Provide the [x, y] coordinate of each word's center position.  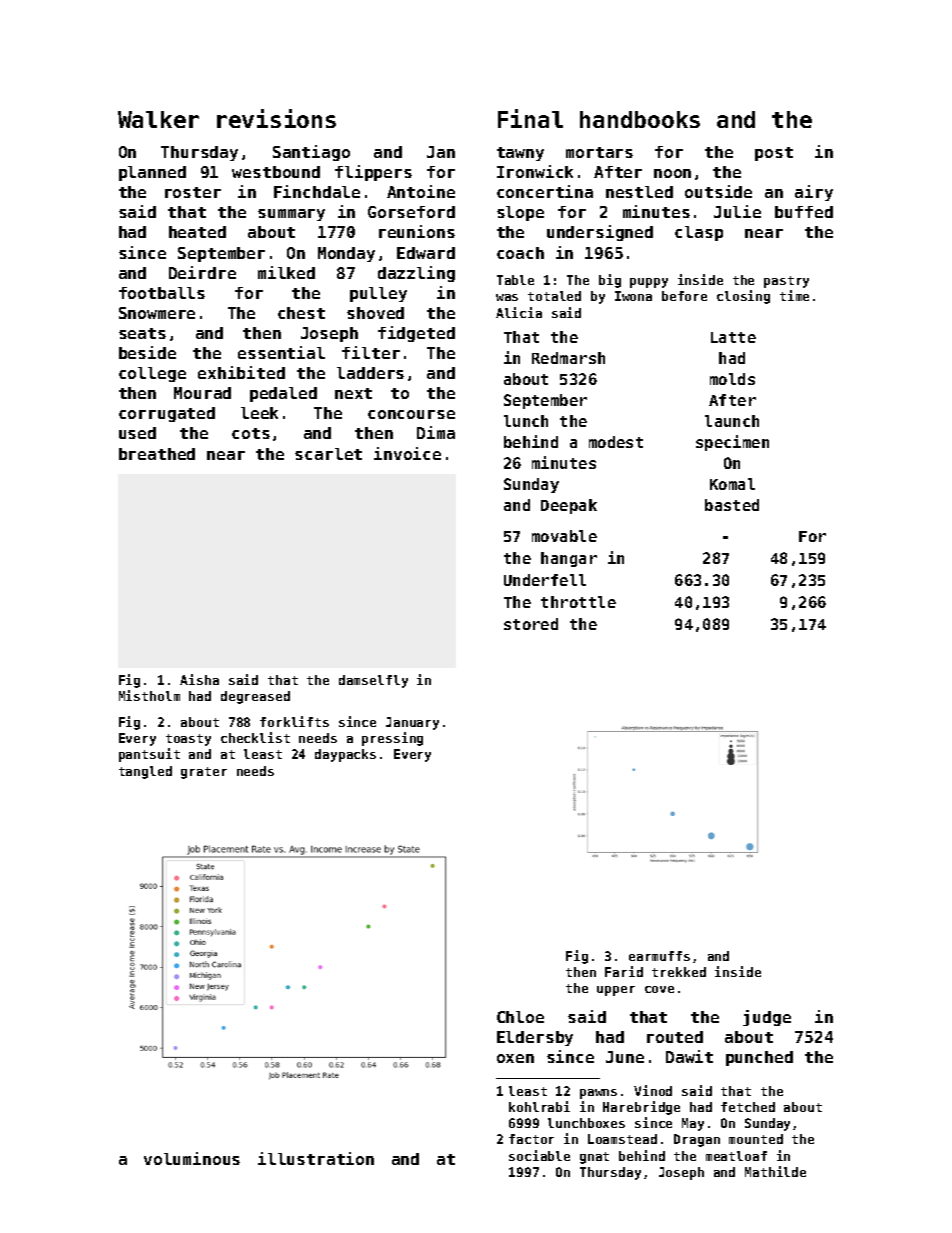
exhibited [241, 372]
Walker [158, 119]
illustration [316, 1158]
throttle [578, 602]
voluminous [192, 1158]
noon [672, 173]
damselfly [373, 681]
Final [530, 118]
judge [767, 1018]
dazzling [416, 274]
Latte [733, 337]
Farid [624, 971]
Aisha [199, 679]
